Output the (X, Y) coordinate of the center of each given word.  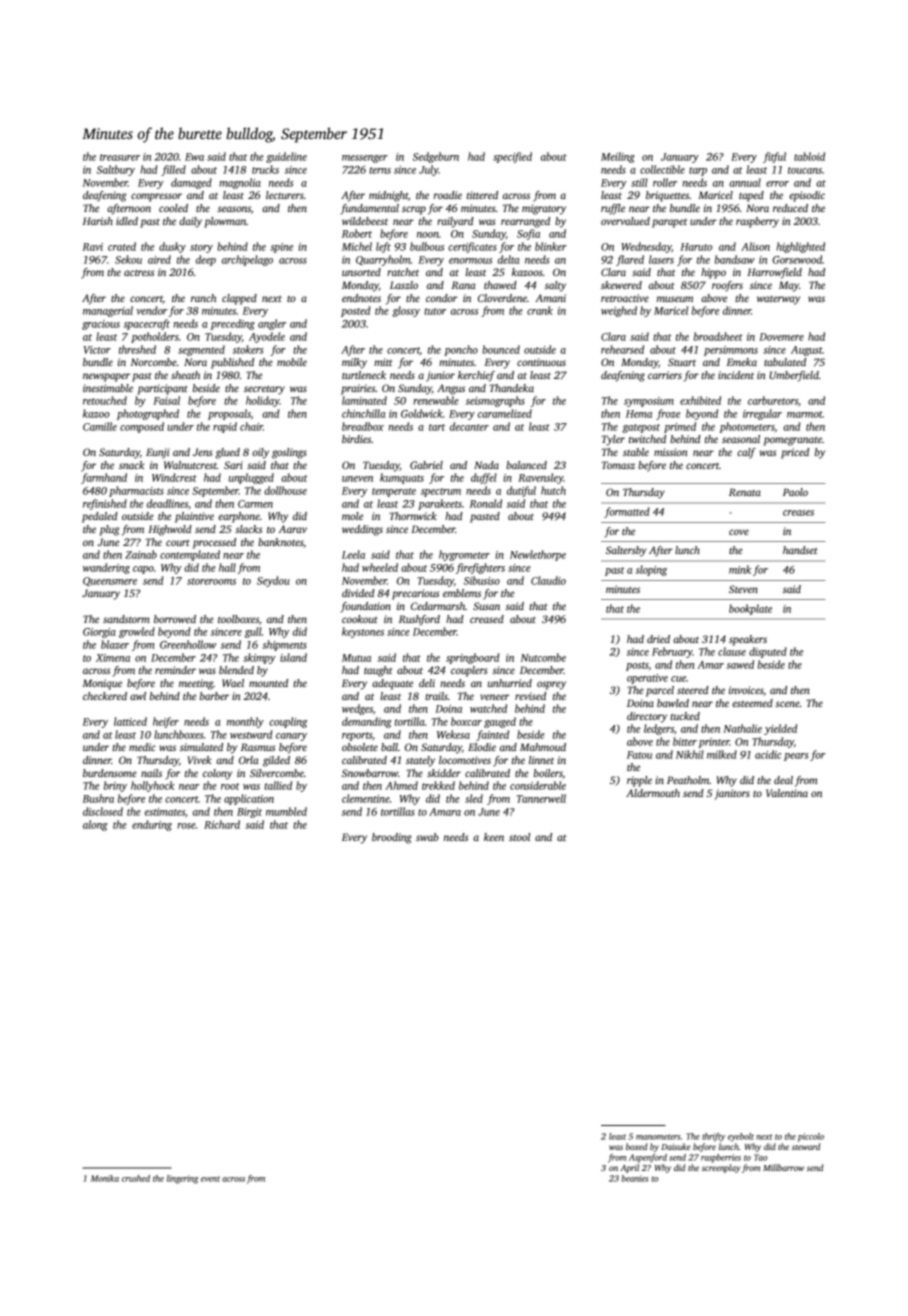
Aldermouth (653, 793)
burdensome (110, 773)
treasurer (120, 157)
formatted (627, 512)
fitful (774, 157)
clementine (366, 798)
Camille (100, 426)
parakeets (440, 504)
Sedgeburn (436, 157)
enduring (152, 825)
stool (519, 837)
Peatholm (688, 780)
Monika (105, 1178)
